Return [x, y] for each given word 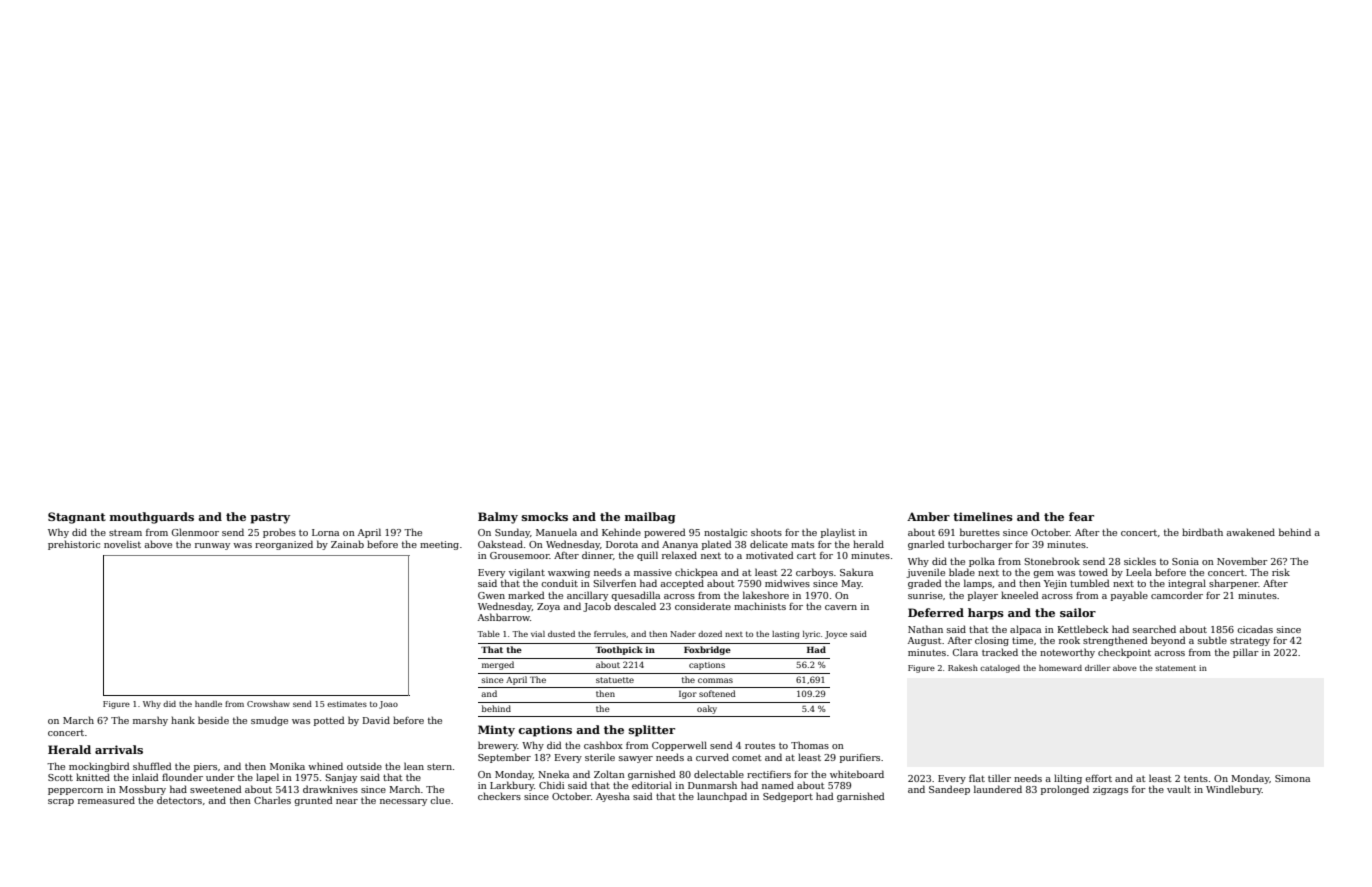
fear [1081, 516]
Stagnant [77, 518]
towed [1093, 572]
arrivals [119, 749]
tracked [1000, 652]
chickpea [696, 573]
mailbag [650, 518]
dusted [561, 634]
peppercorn [75, 791]
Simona [1292, 778]
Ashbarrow [504, 617]
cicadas [1255, 629]
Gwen [491, 595]
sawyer [636, 759]
